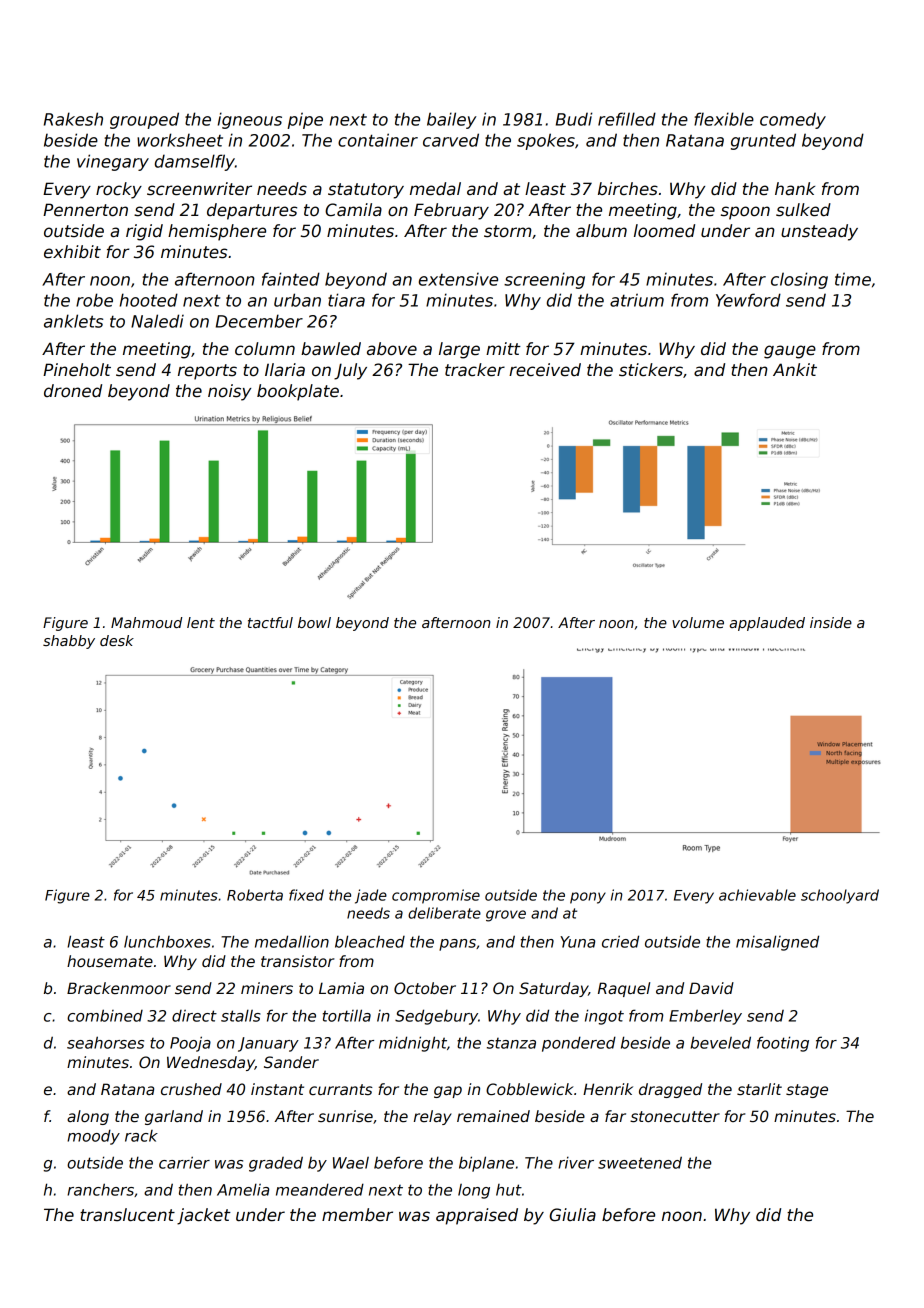  Describe the element at coordinates (452, 120) in the image. I see `bailey` at that location.
